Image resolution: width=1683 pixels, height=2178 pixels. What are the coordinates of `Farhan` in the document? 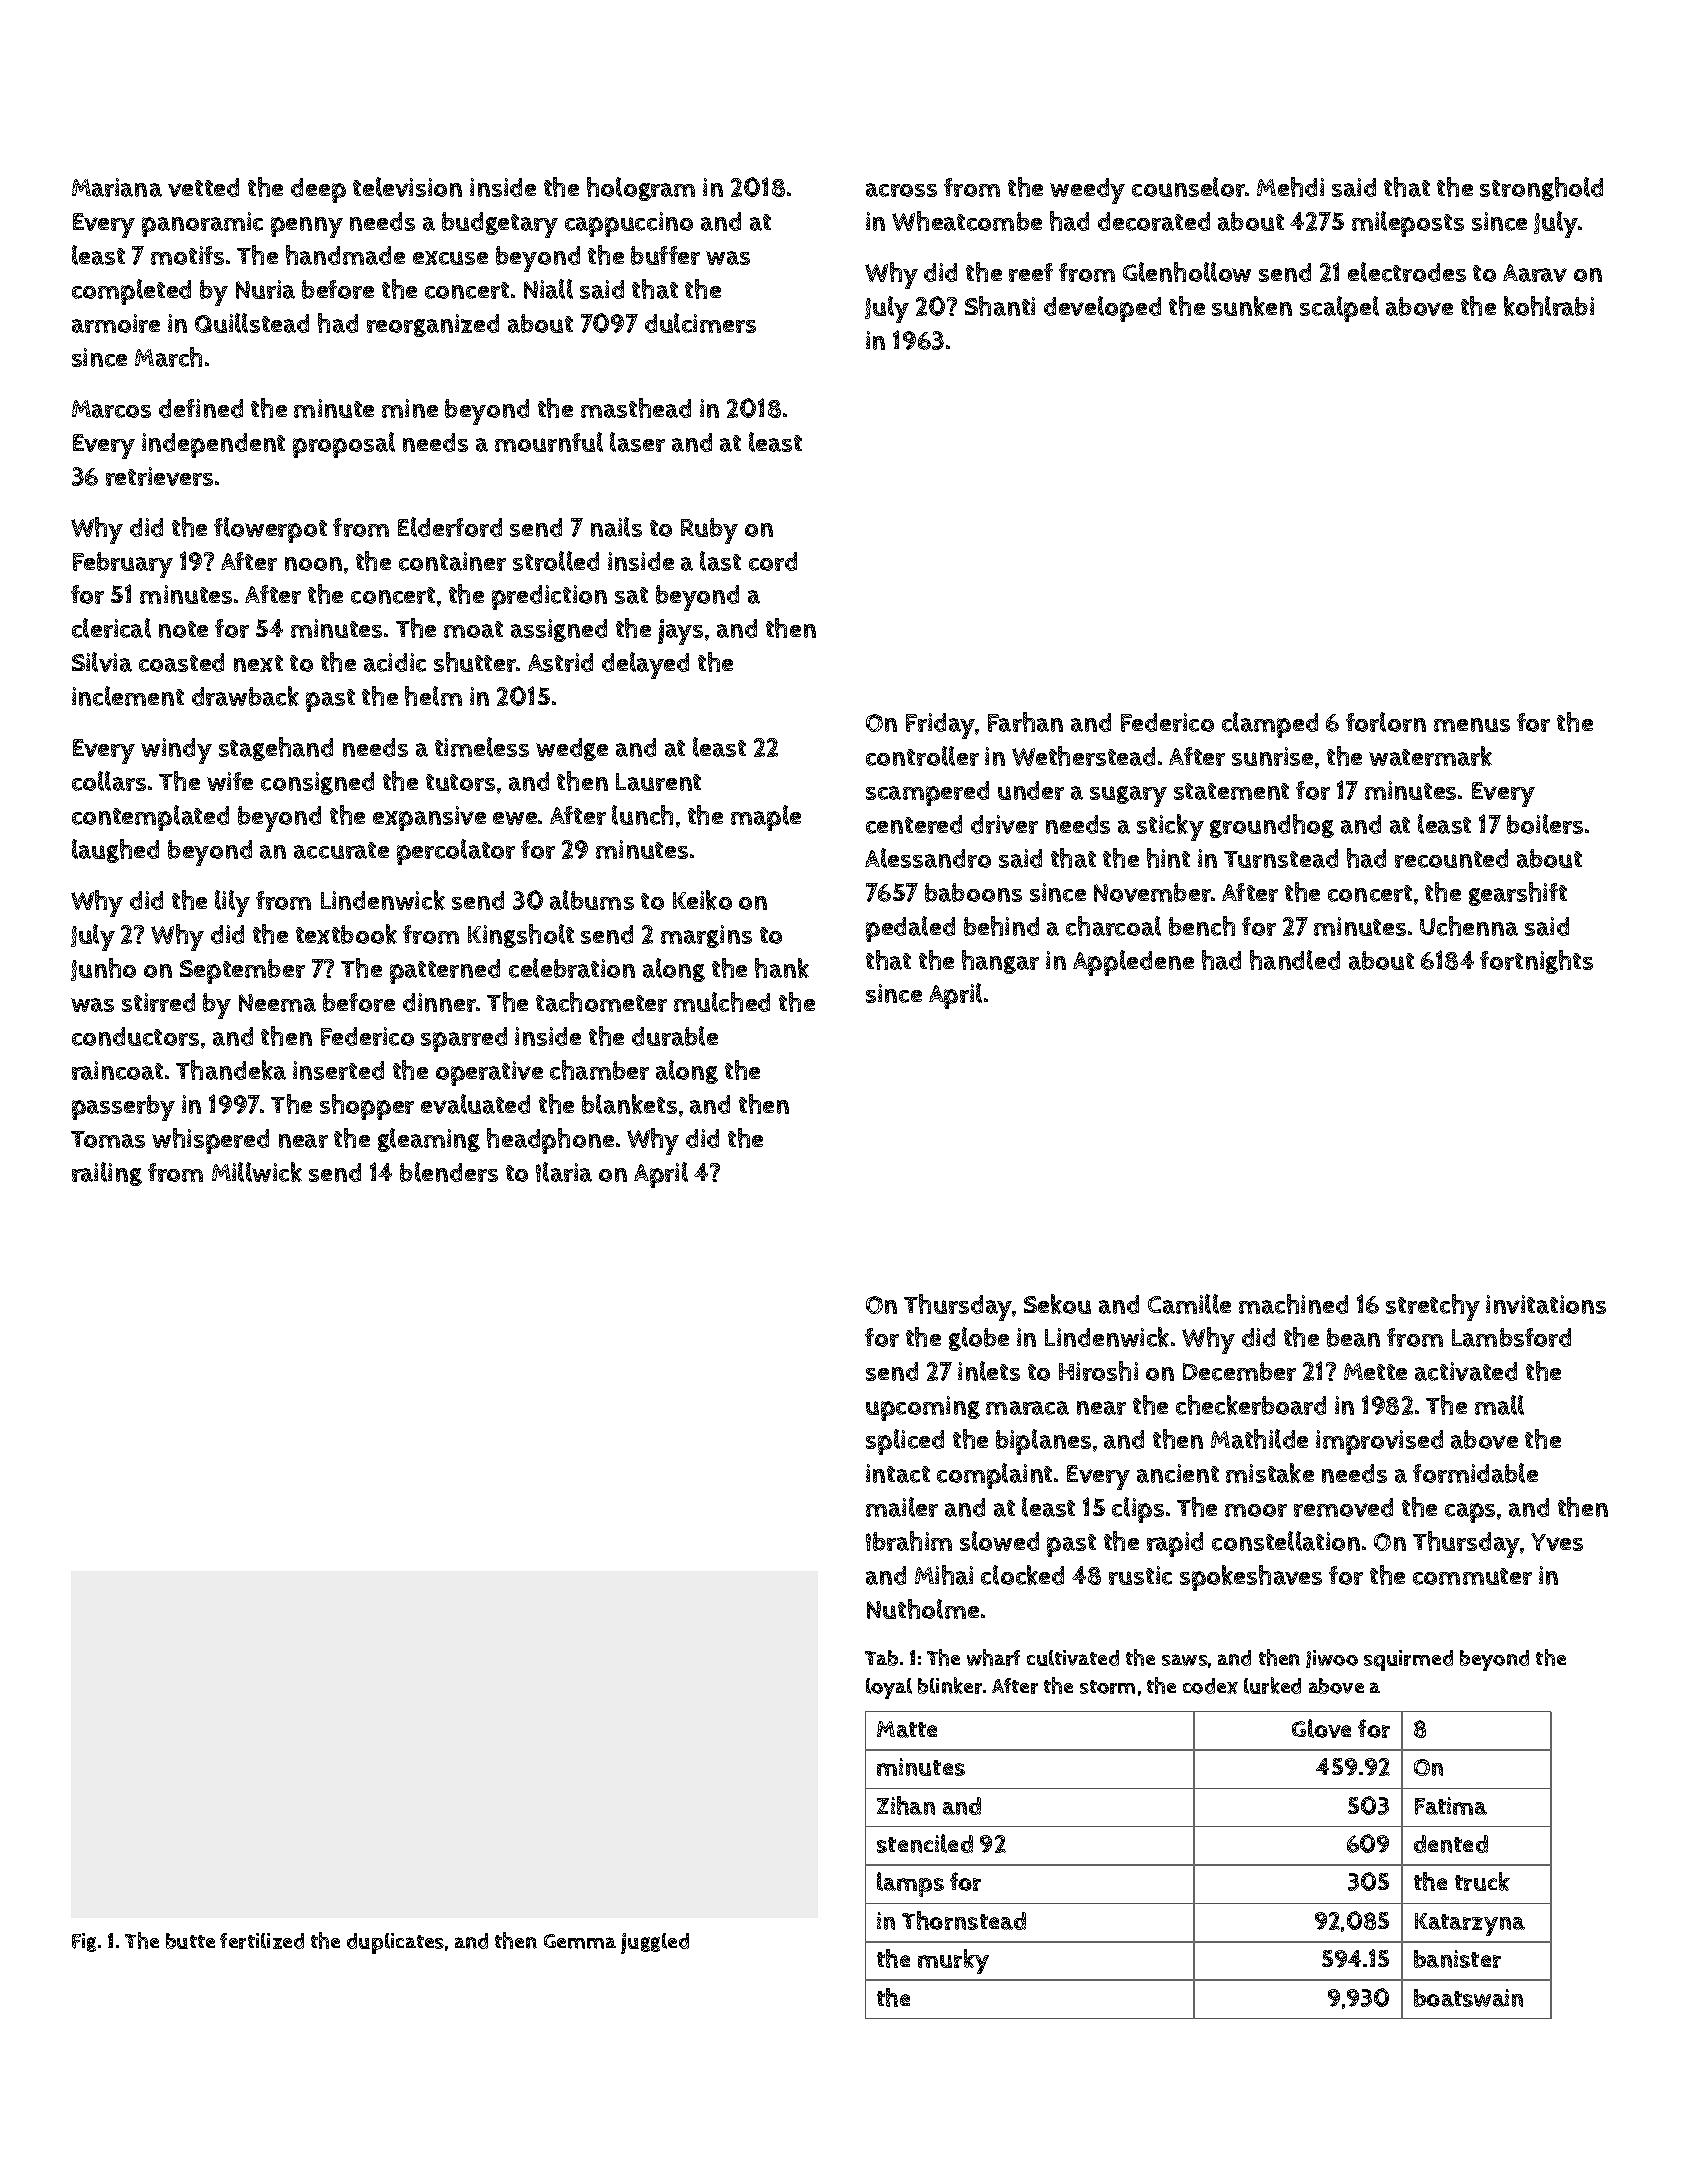 It's located at (1025, 722).
